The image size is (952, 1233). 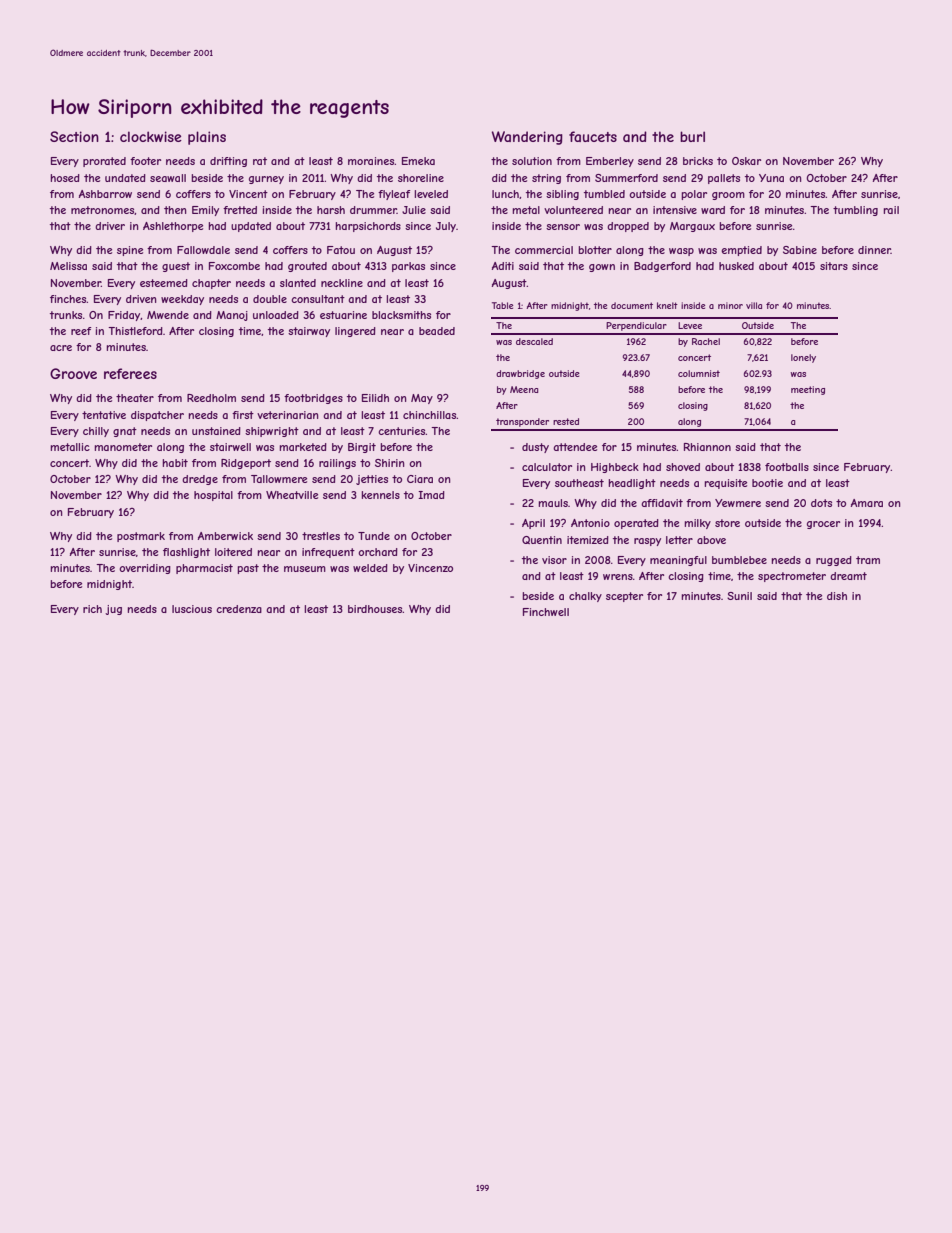 I want to click on Rhiannon, so click(x=707, y=447).
